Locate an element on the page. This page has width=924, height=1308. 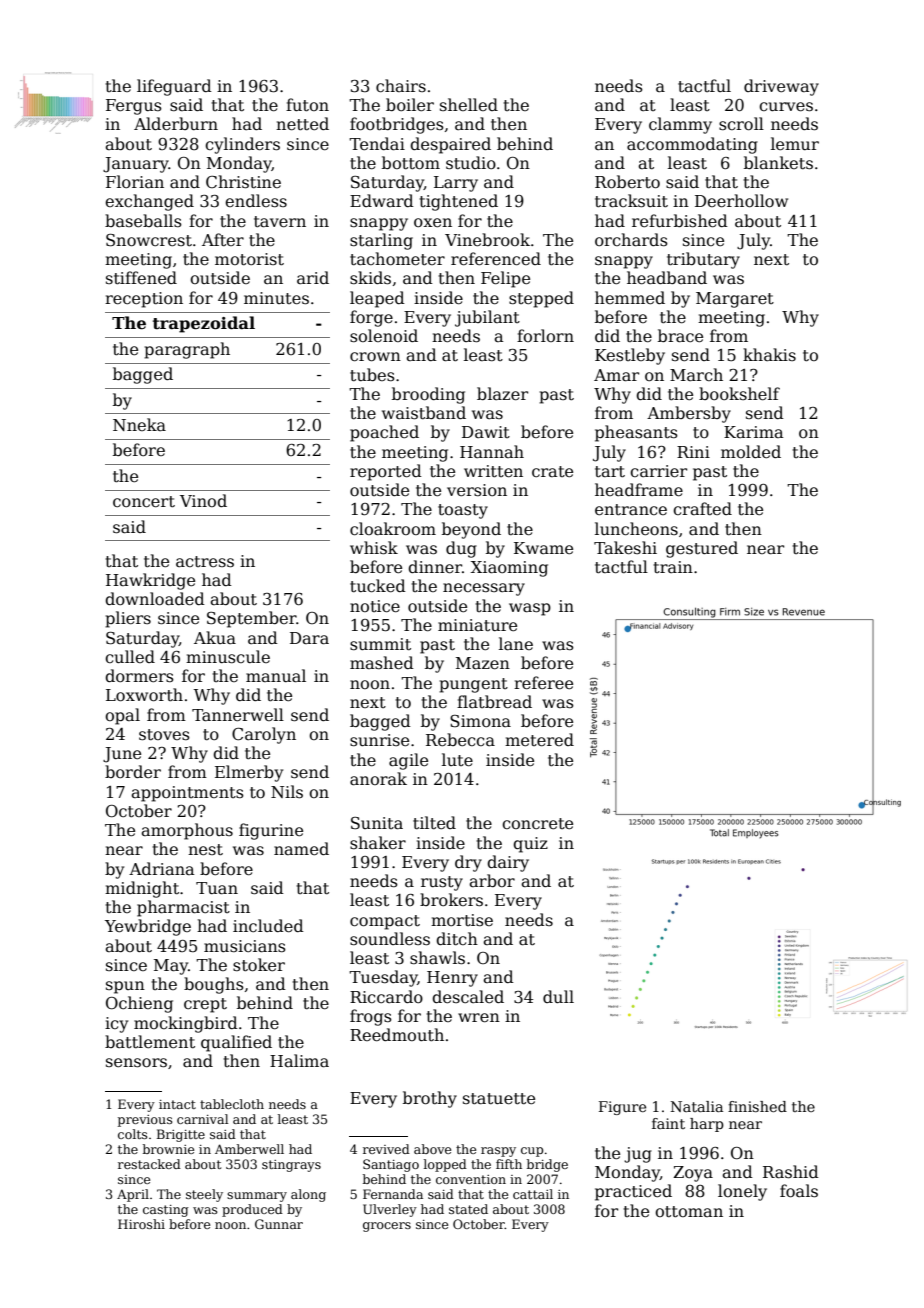
futon is located at coordinates (307, 105).
